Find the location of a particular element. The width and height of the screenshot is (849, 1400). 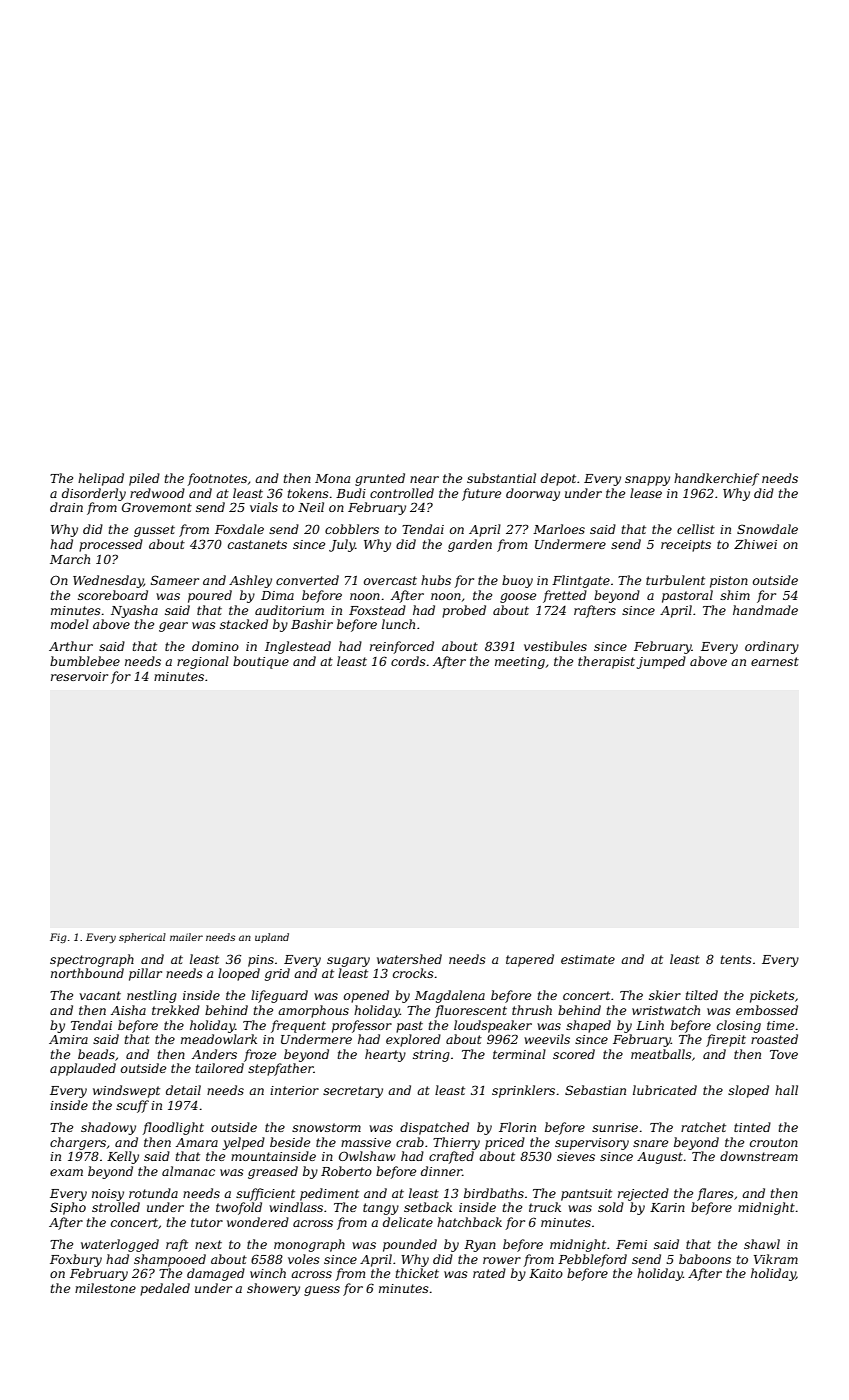

piled is located at coordinates (144, 479).
